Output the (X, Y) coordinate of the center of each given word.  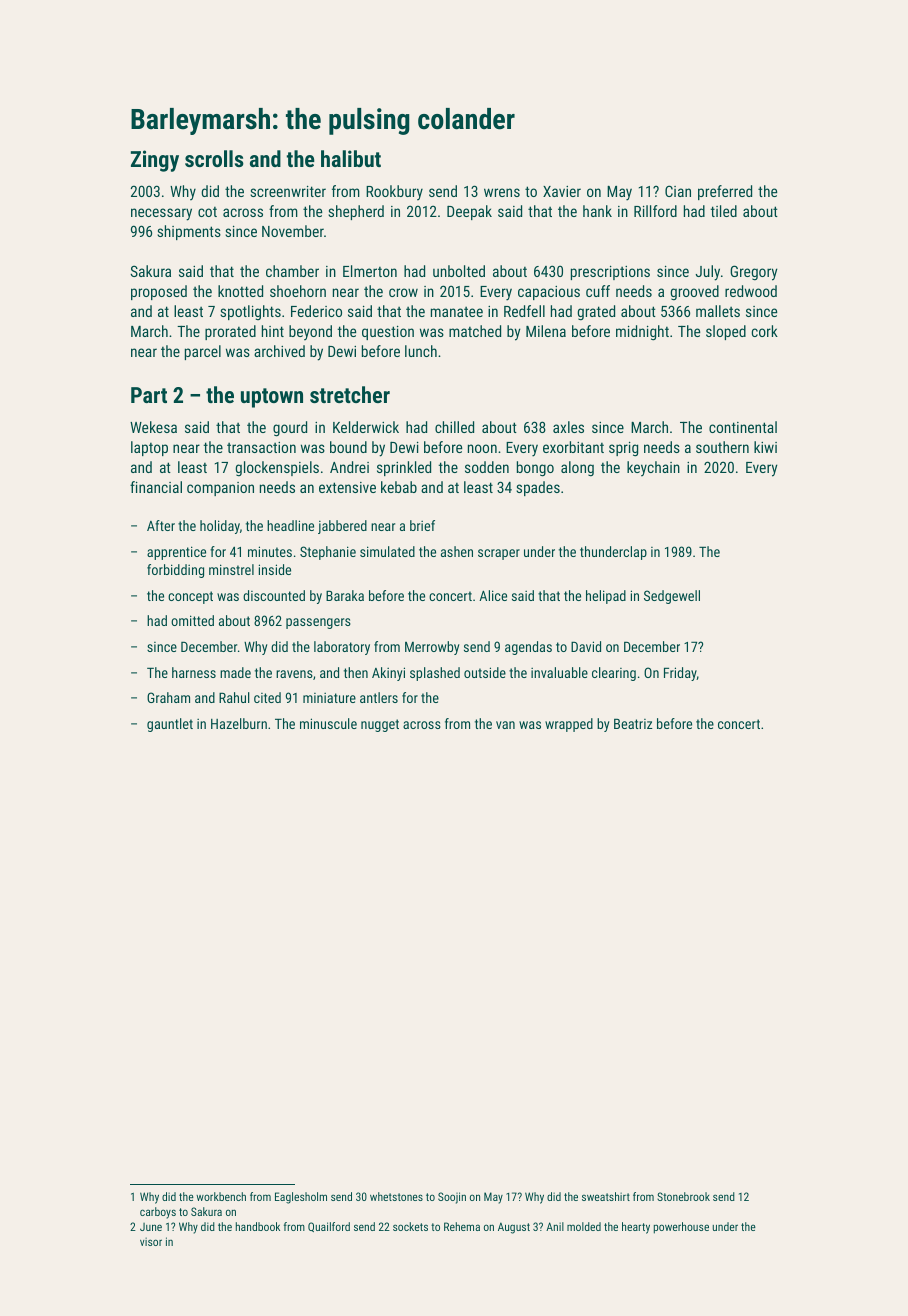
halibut (351, 158)
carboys (158, 1213)
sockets (410, 1226)
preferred (725, 192)
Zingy (155, 161)
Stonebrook (683, 1196)
